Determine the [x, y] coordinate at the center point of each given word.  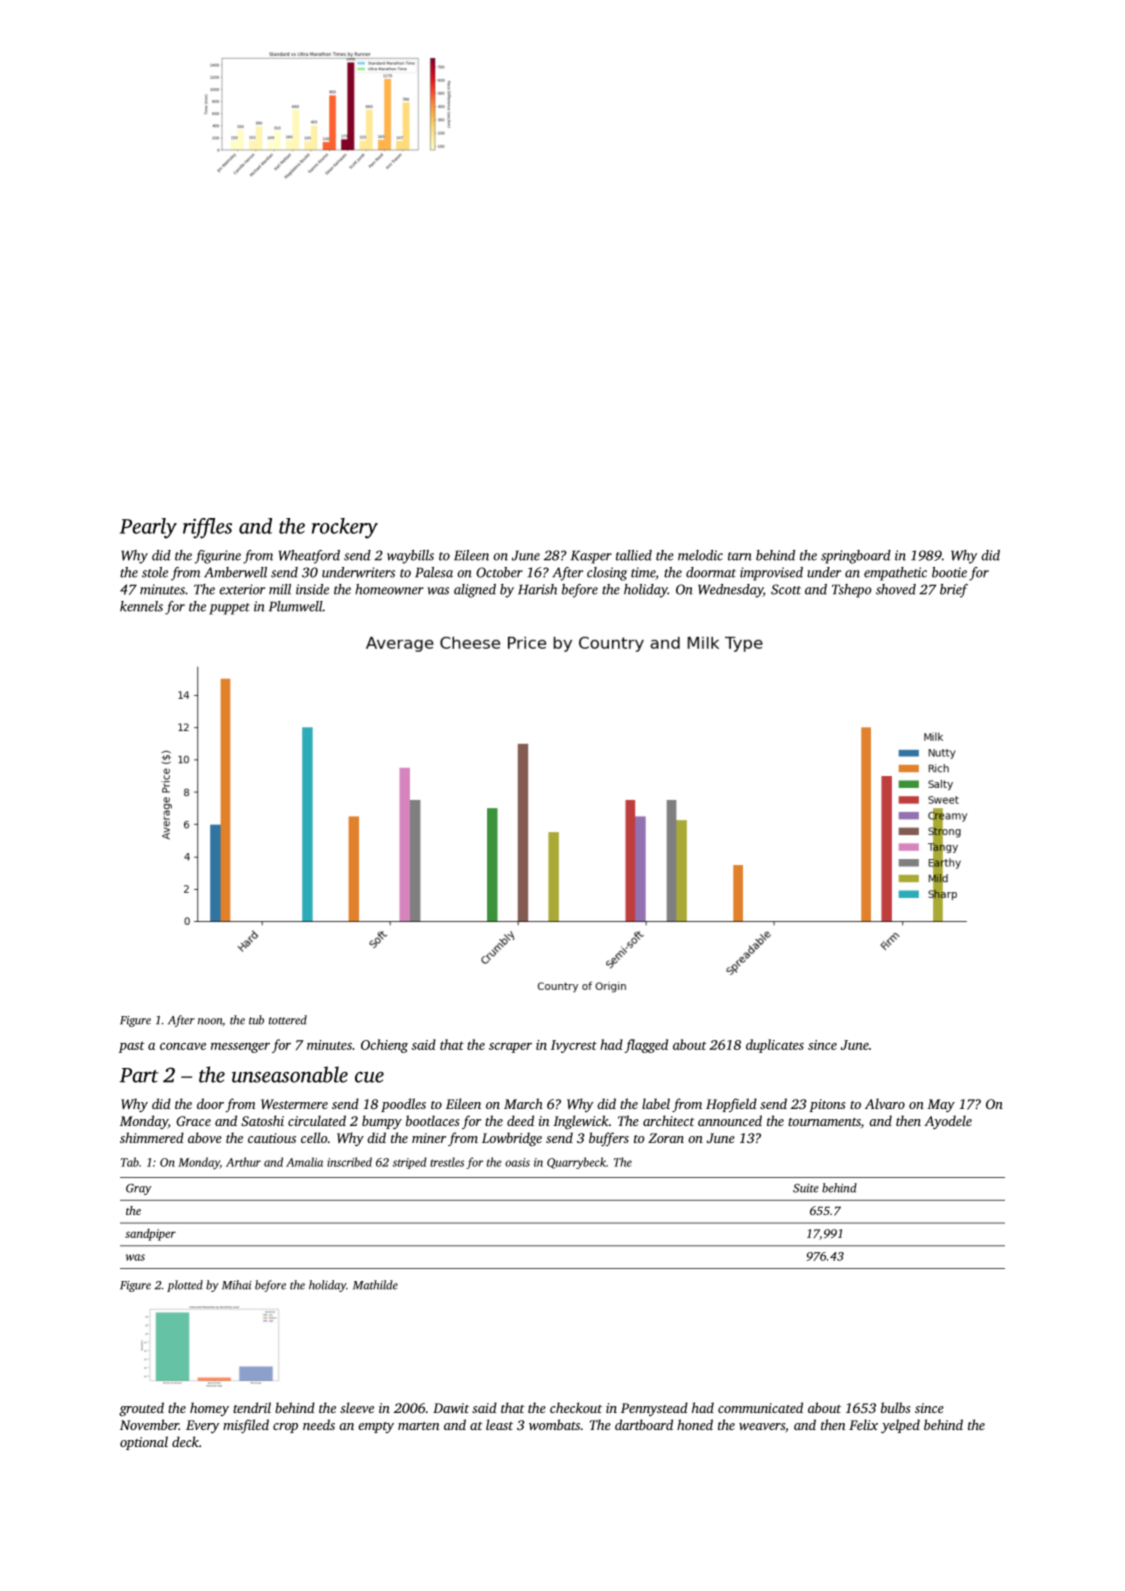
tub [256, 1020]
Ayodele [948, 1122]
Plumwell [296, 606]
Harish [537, 589]
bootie [949, 572]
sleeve [357, 1407]
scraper [510, 1048]
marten [418, 1426]
